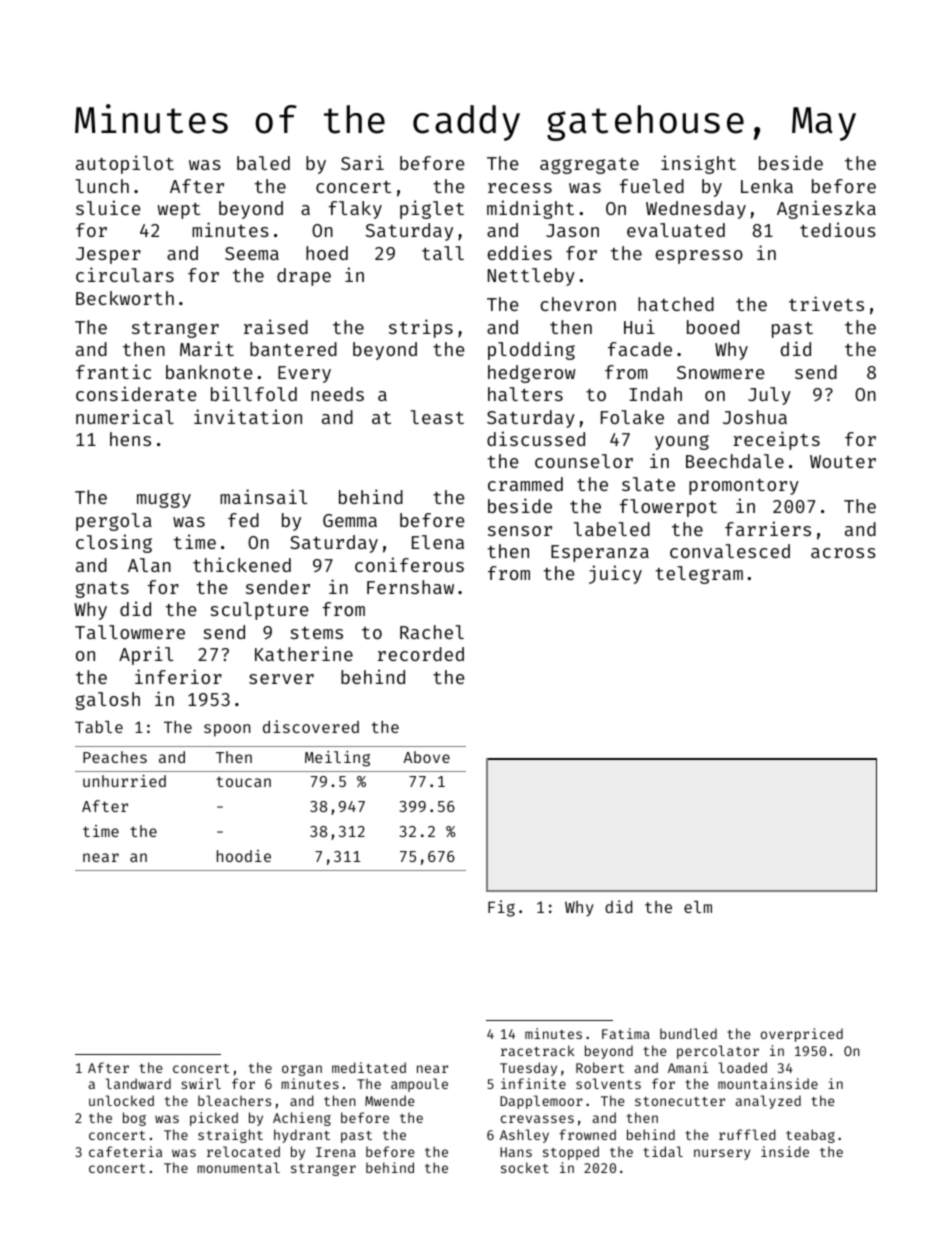 The height and width of the page is (1233, 952). What do you see at coordinates (838, 229) in the page?
I see `tedious` at bounding box center [838, 229].
